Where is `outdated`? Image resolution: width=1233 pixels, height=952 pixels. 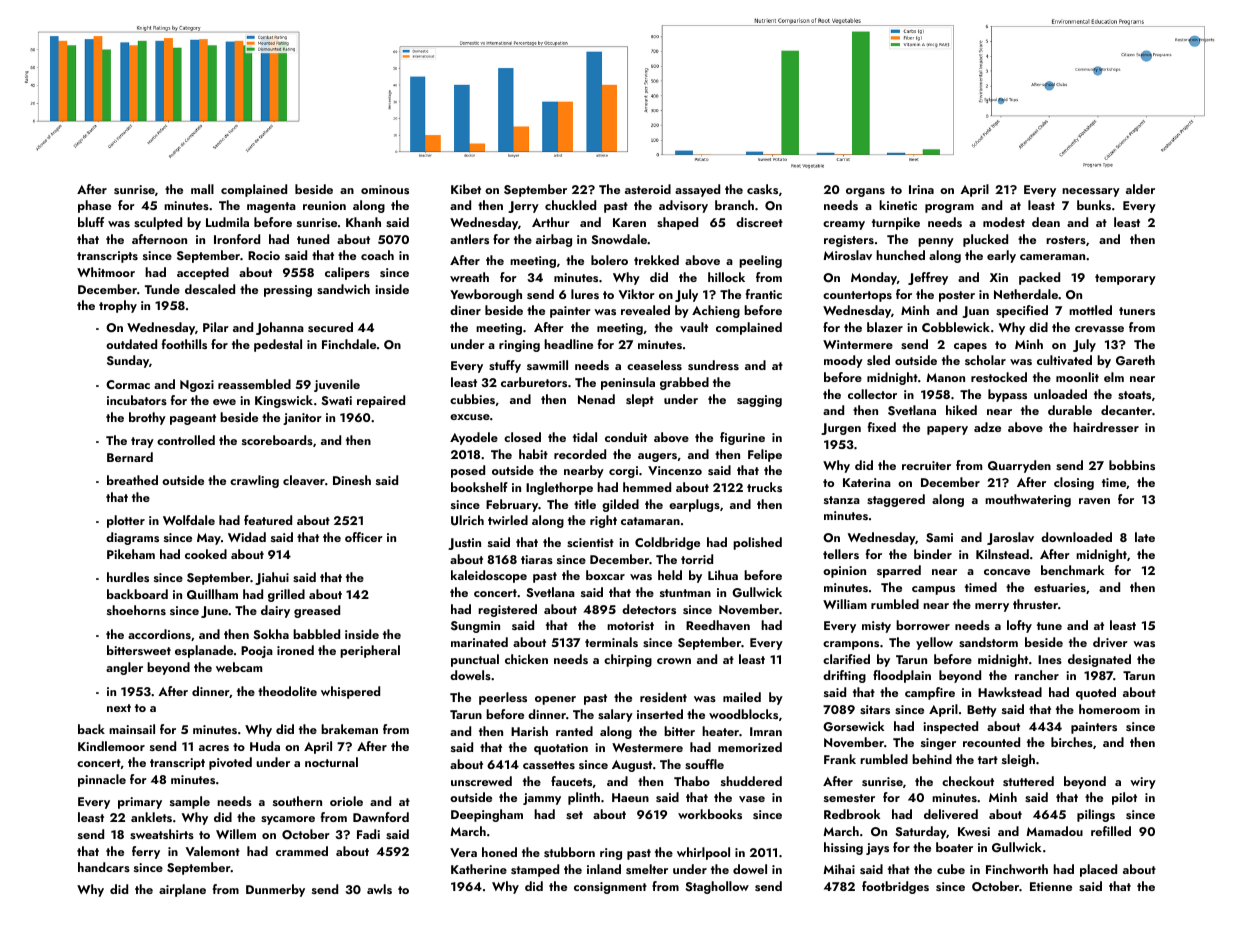 outdated is located at coordinates (131, 344).
